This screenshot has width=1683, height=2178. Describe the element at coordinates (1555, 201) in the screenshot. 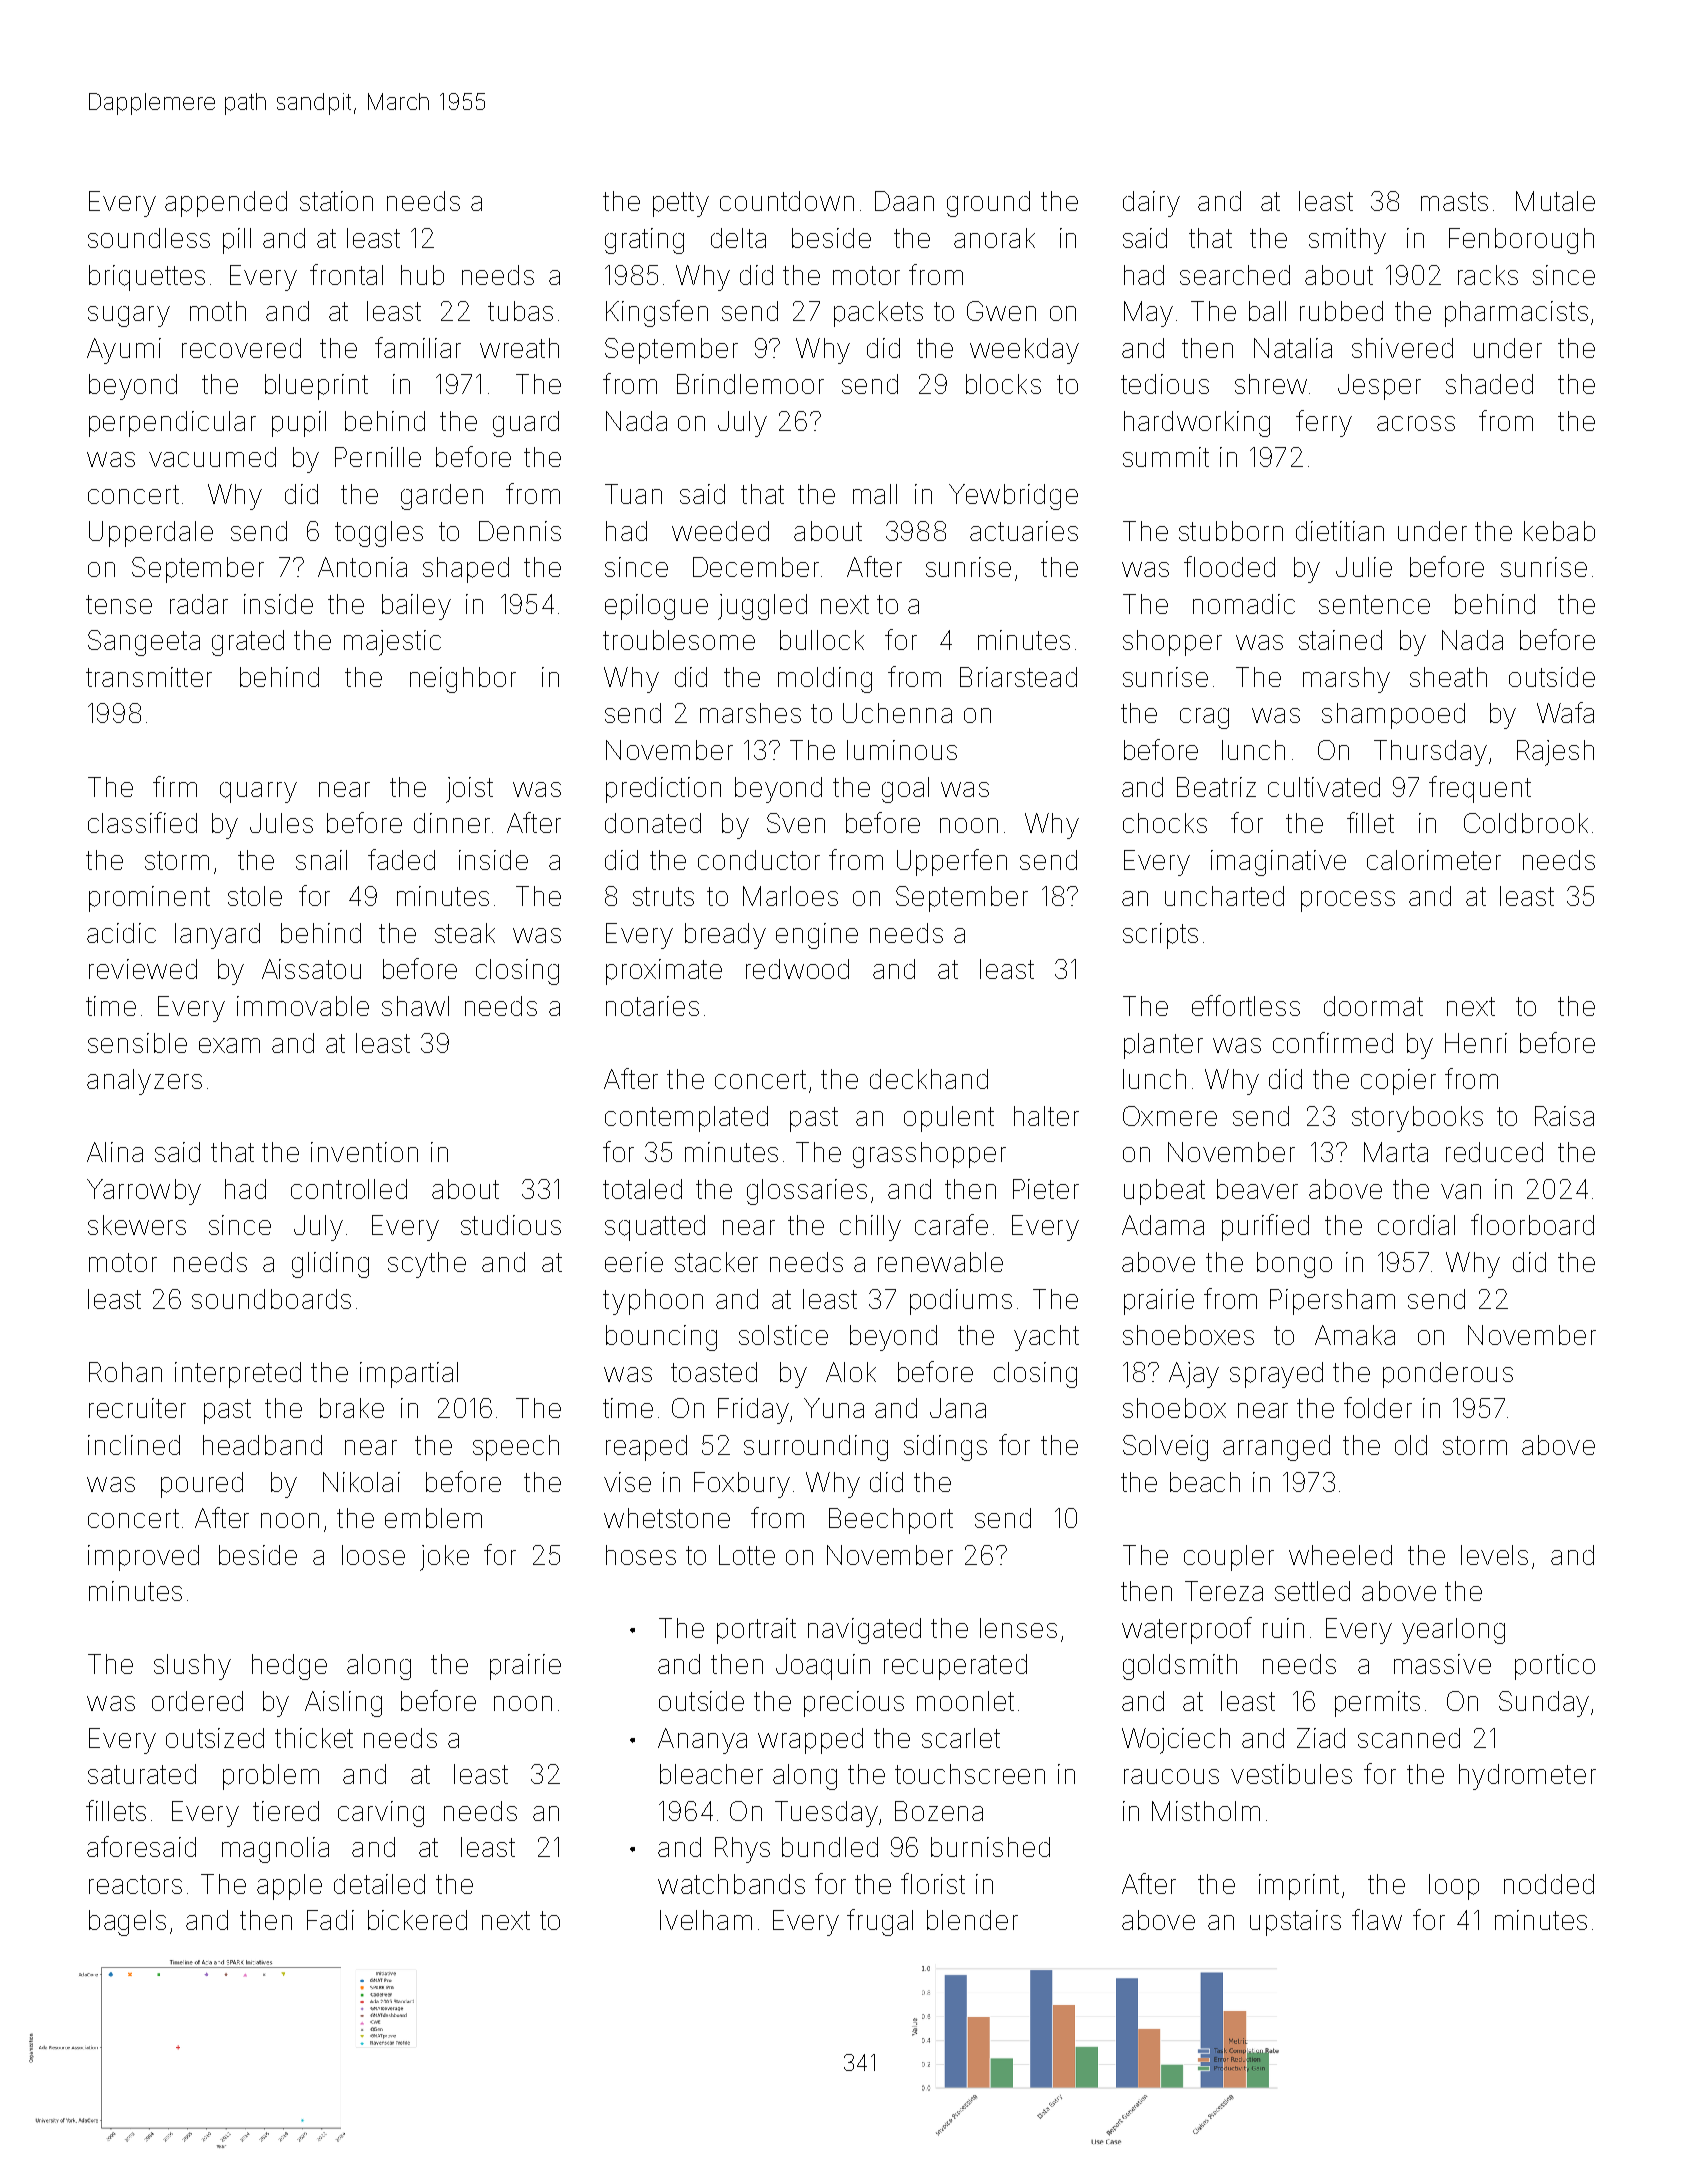

I see `Mutale` at that location.
